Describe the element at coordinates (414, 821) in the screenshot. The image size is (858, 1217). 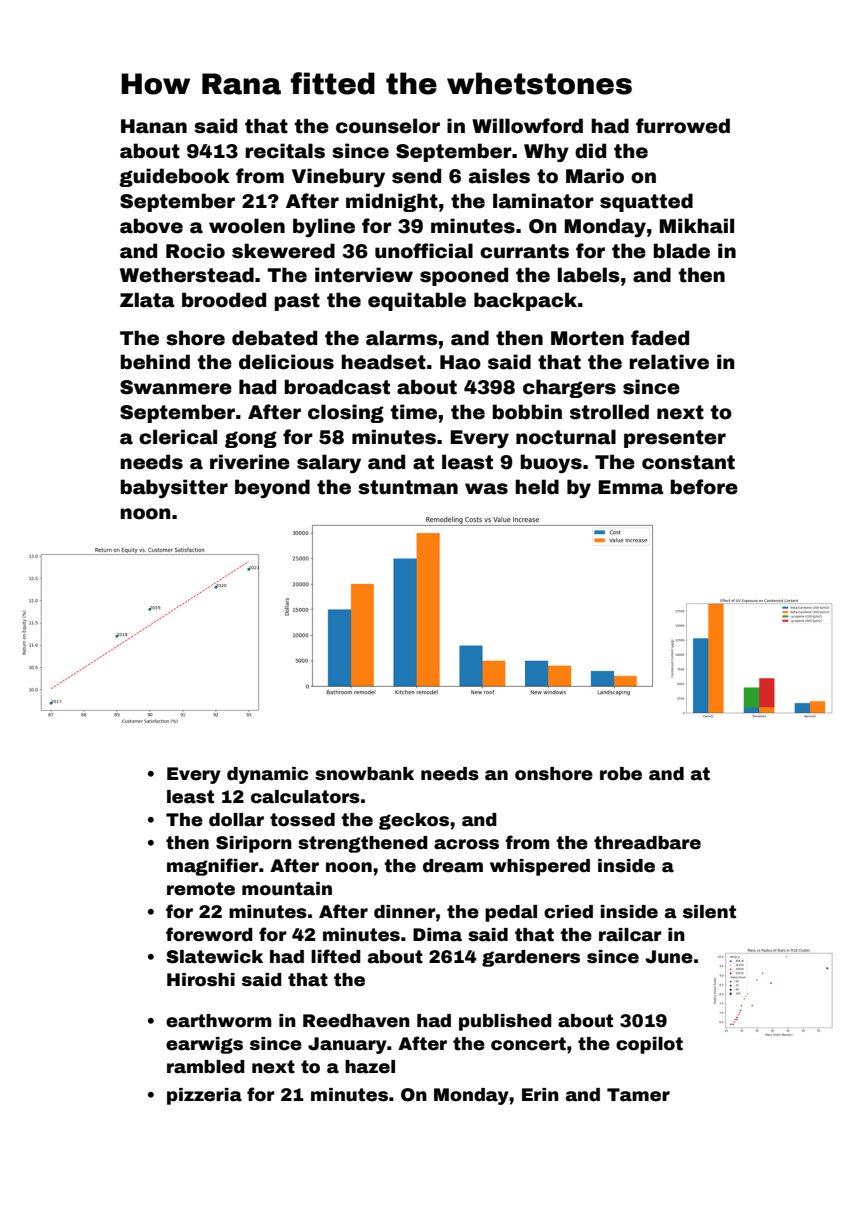
I see `geckos` at that location.
